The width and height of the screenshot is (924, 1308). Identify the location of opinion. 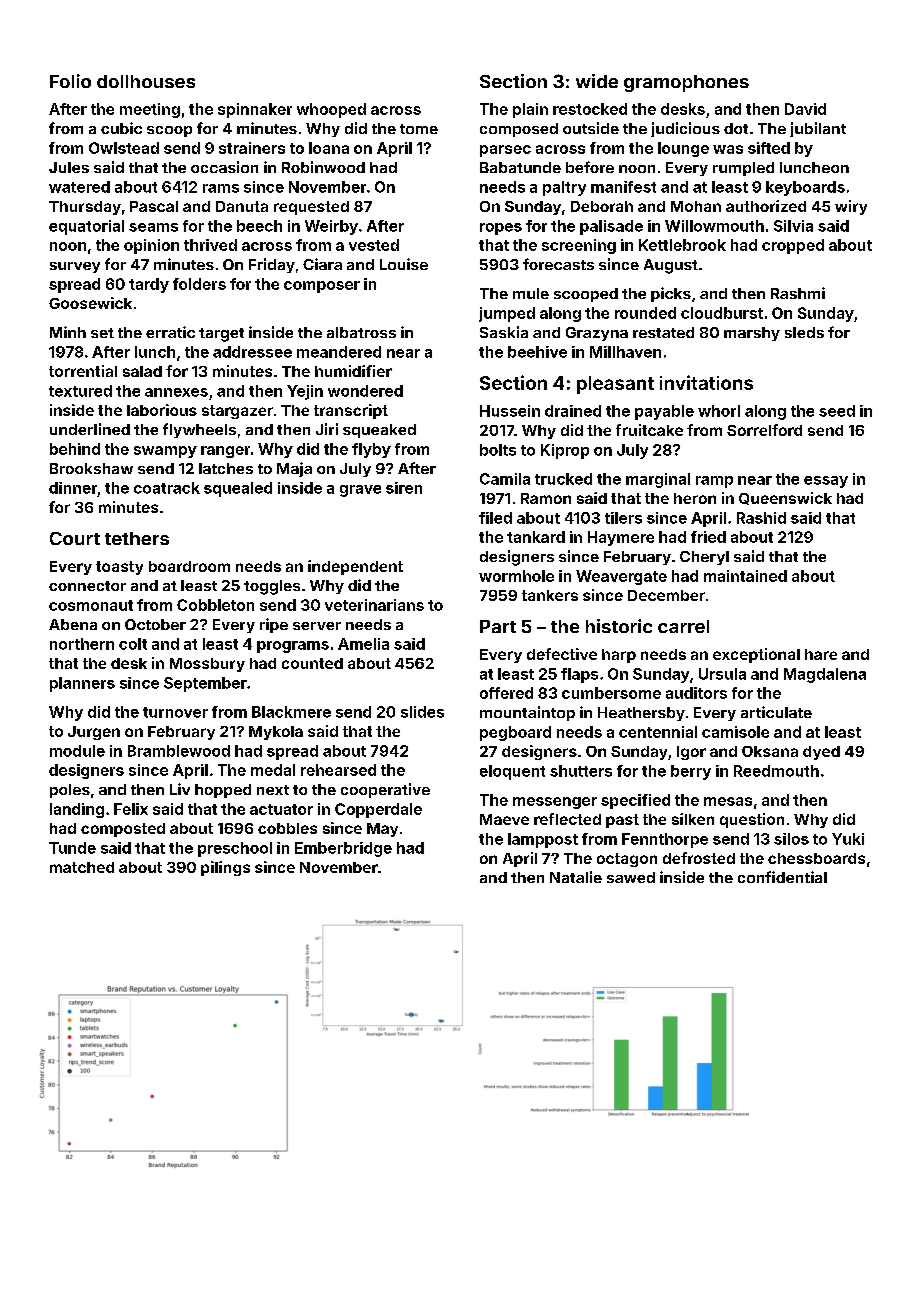
(151, 246).
